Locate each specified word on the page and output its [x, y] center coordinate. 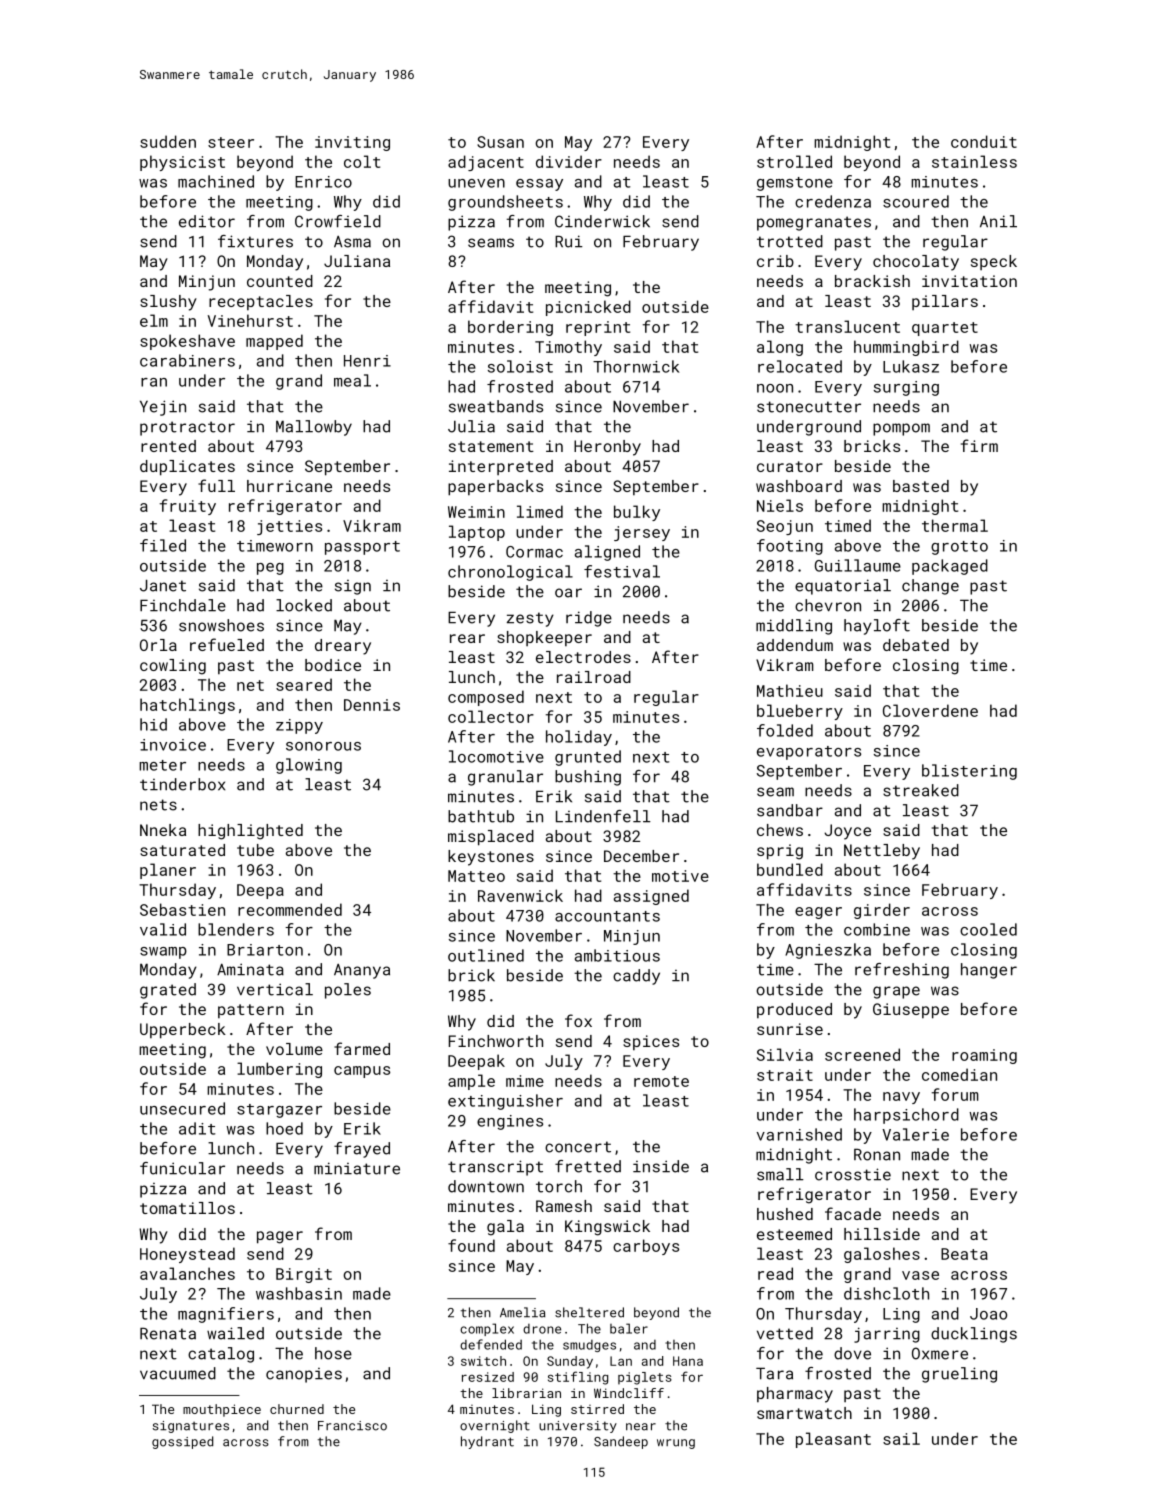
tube [255, 850]
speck [994, 262]
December [641, 856]
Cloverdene [930, 710]
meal [352, 380]
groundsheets [505, 203]
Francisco [352, 1426]
